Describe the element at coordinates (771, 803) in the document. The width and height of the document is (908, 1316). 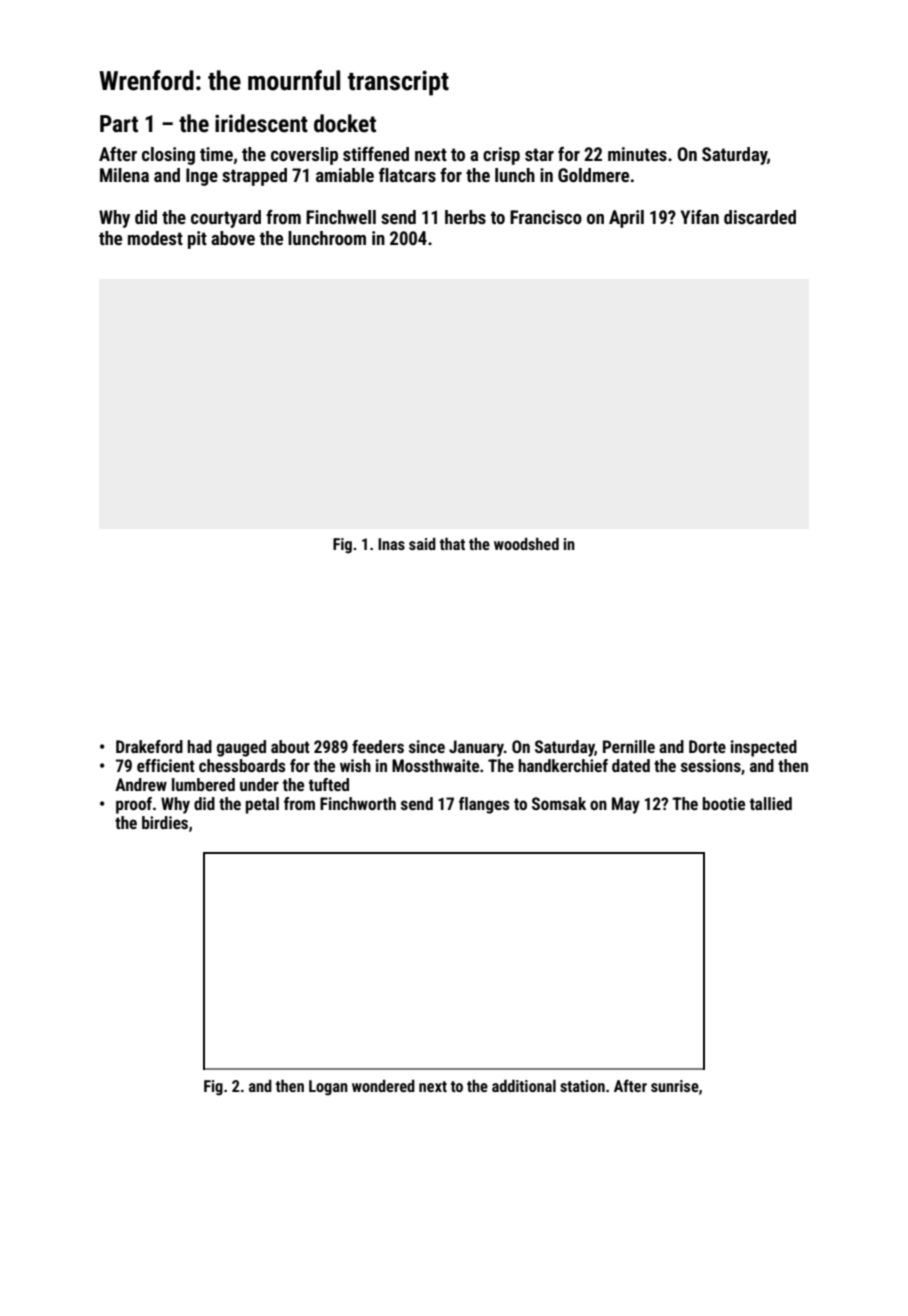
I see `tallied` at that location.
